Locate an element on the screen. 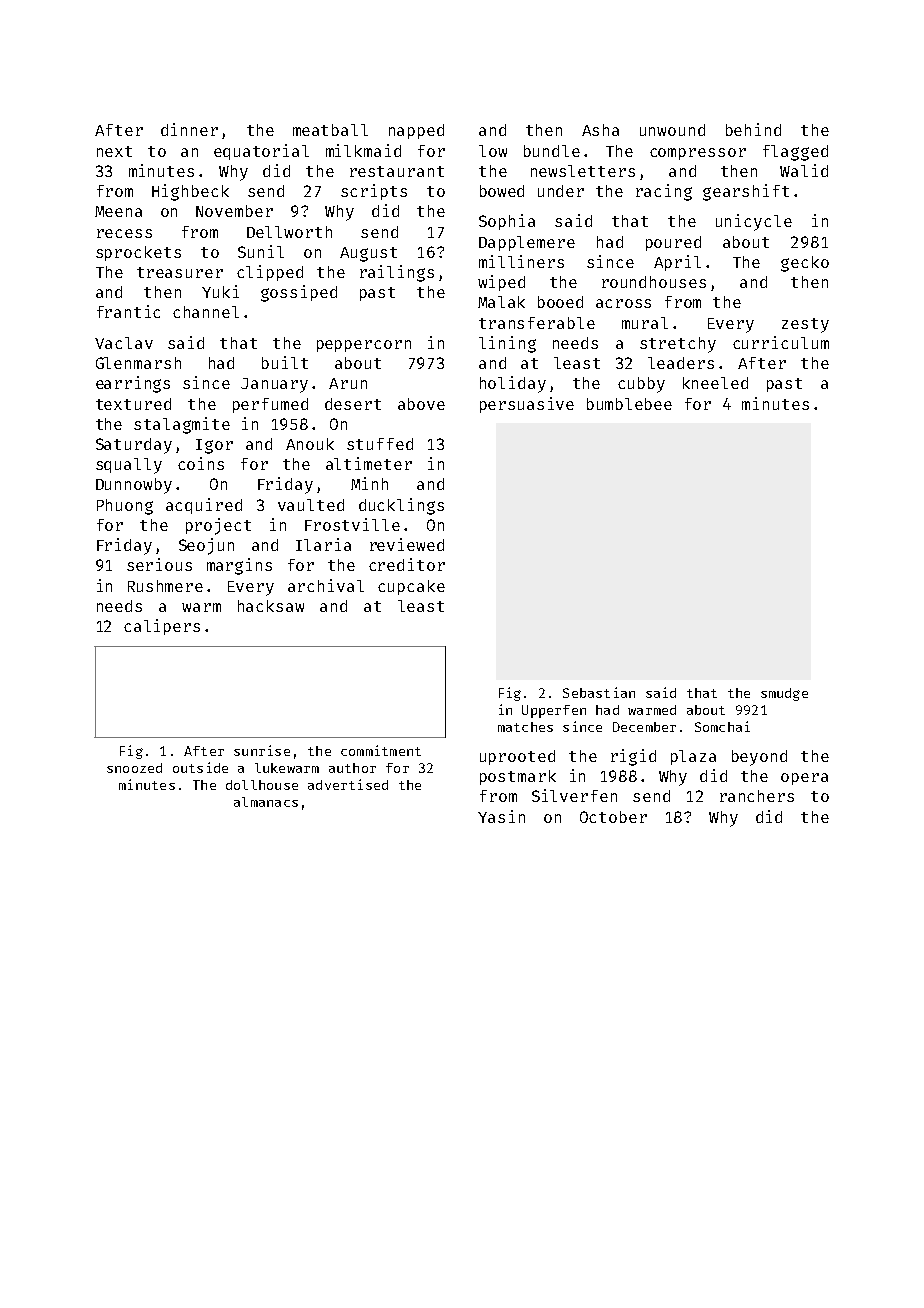 The height and width of the screenshot is (1308, 924). stretchy is located at coordinates (678, 345).
